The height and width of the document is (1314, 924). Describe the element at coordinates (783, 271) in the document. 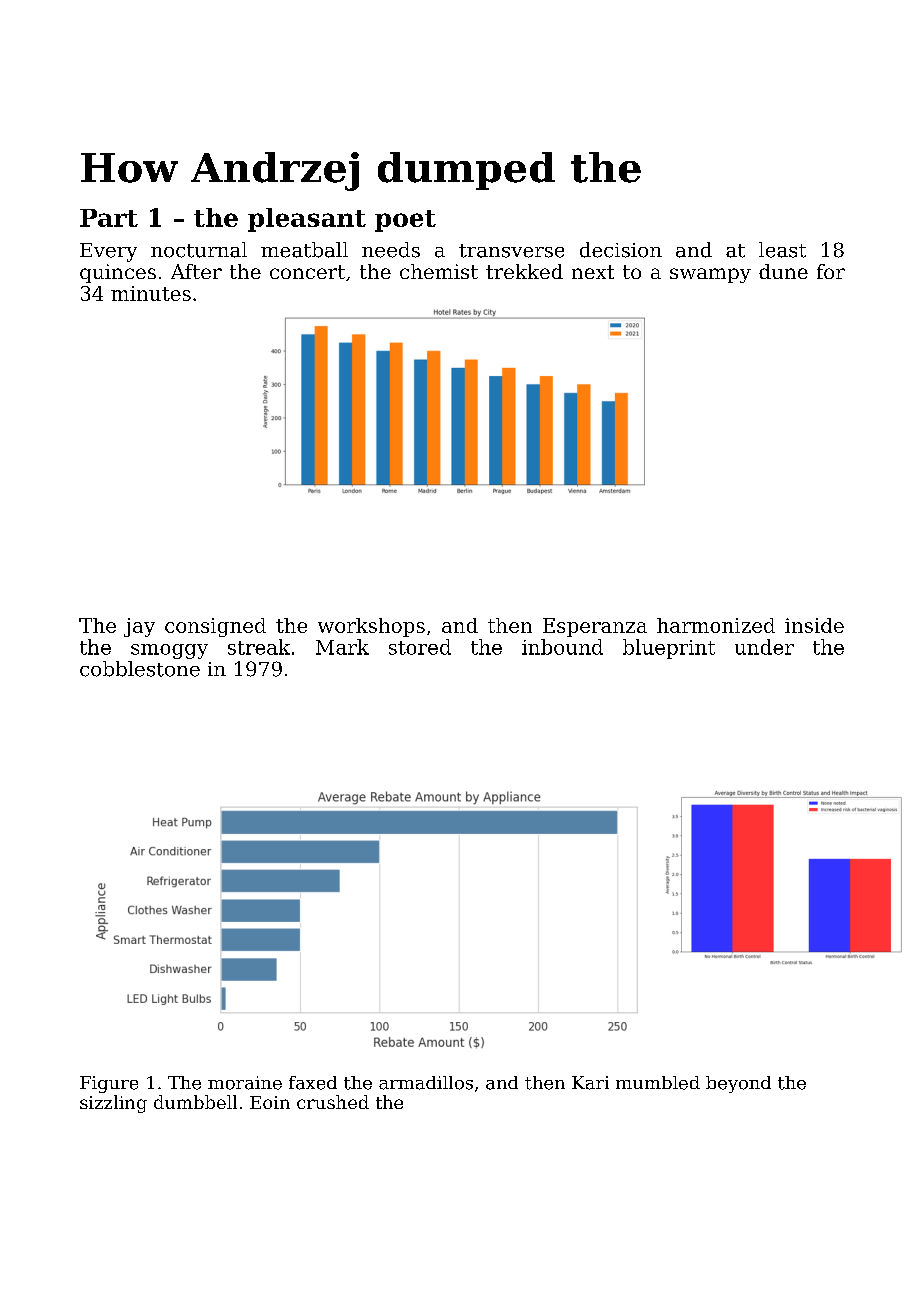

I see `dune` at that location.
